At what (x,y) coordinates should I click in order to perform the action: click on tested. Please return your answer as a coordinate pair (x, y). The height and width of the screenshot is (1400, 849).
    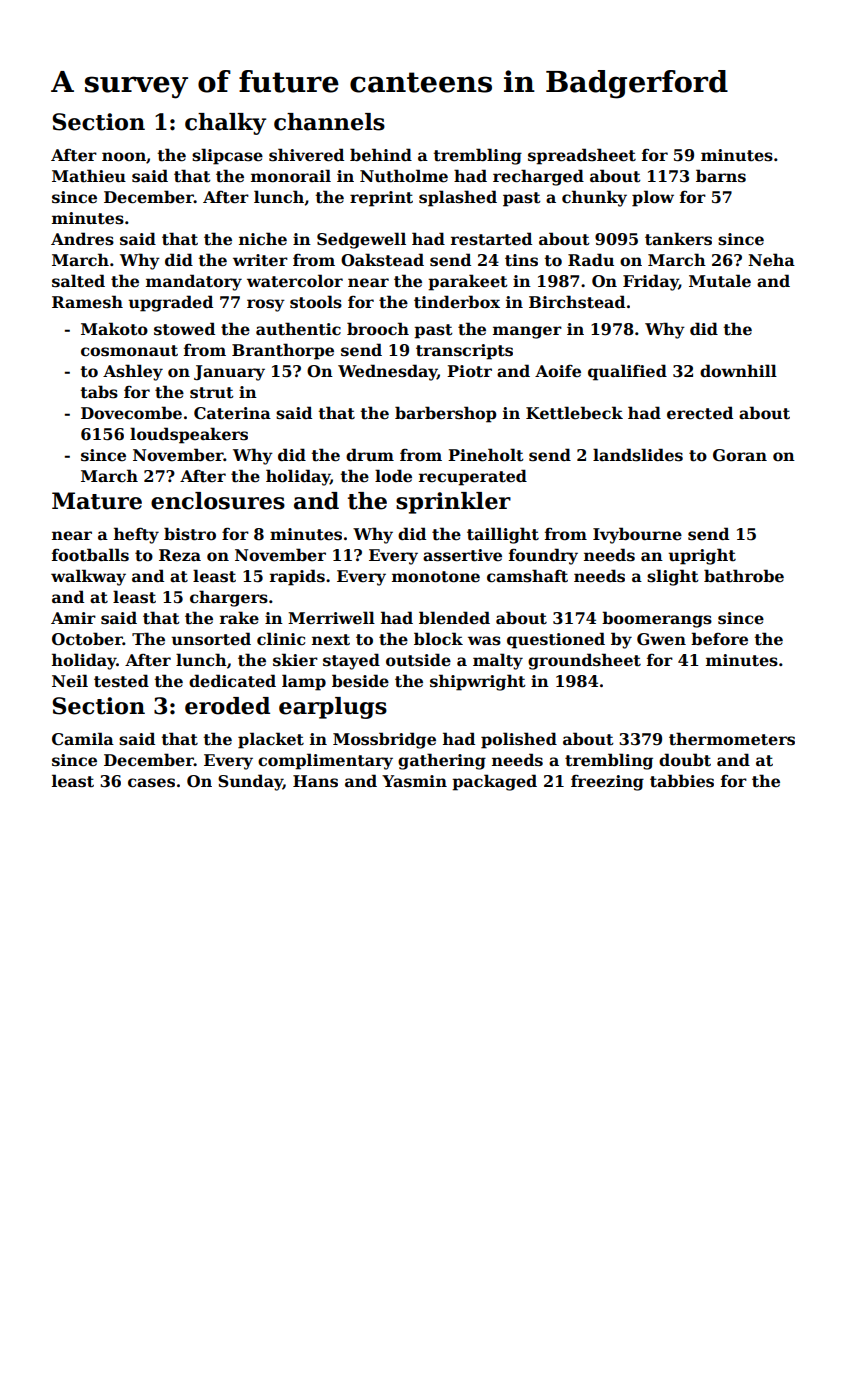
    Looking at the image, I should click on (121, 681).
